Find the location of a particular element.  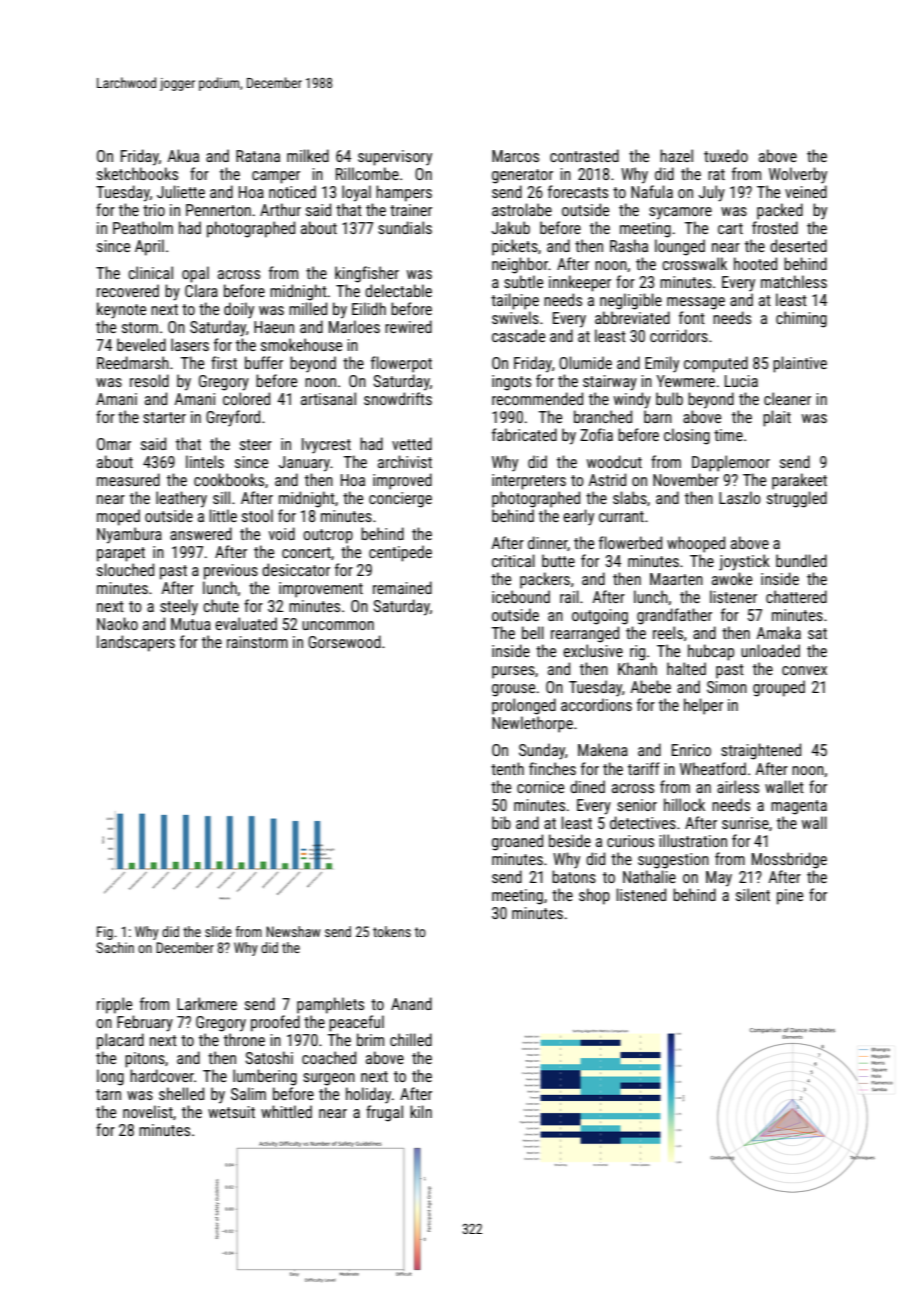

void is located at coordinates (282, 533).
